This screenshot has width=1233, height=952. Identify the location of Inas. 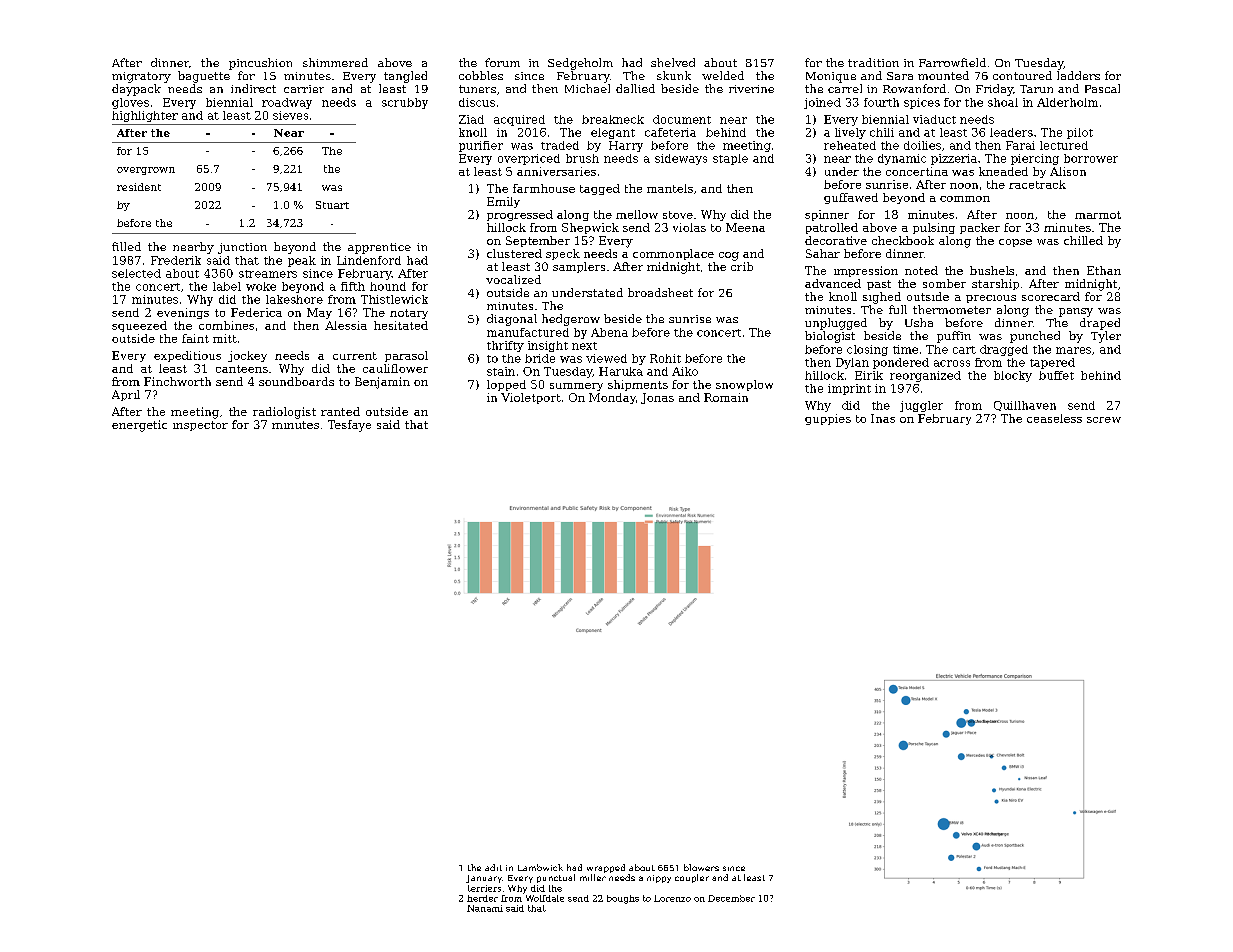
(883, 418).
